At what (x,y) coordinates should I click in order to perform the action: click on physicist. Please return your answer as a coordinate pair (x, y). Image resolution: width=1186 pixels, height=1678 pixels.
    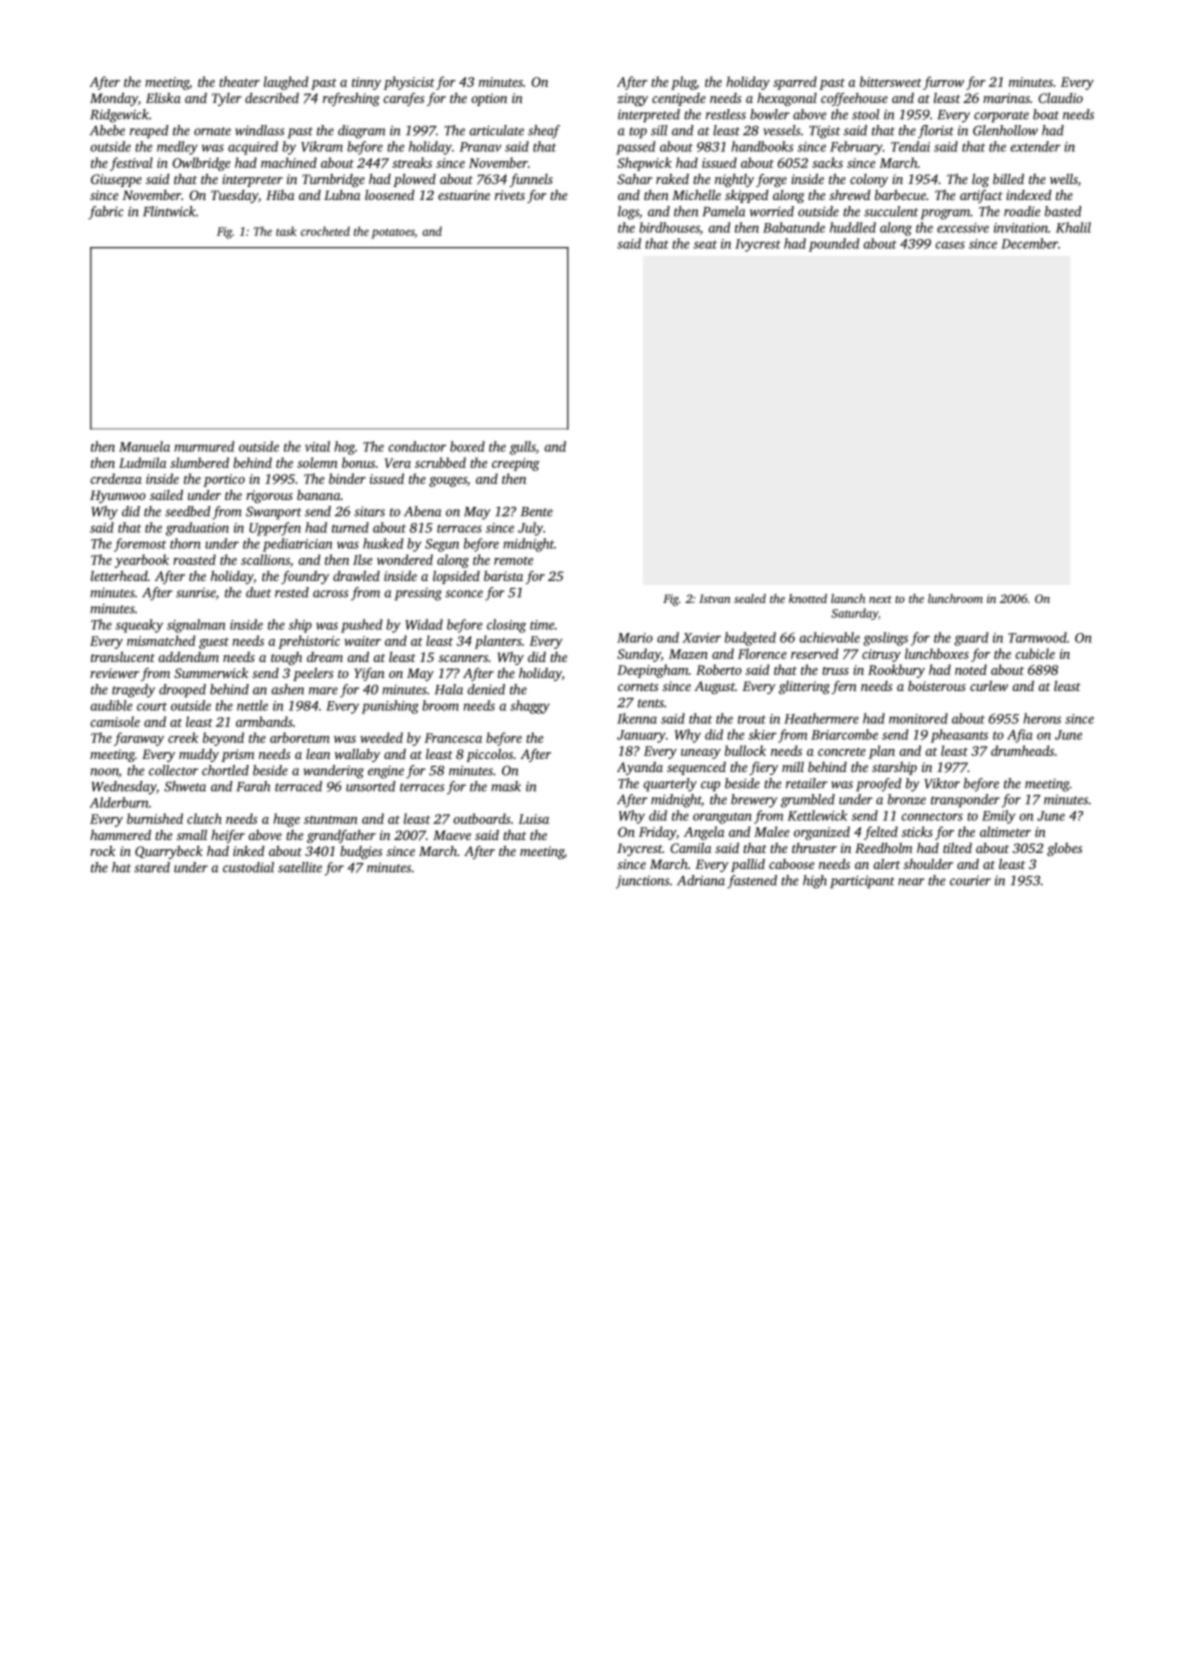
    Looking at the image, I should click on (409, 83).
